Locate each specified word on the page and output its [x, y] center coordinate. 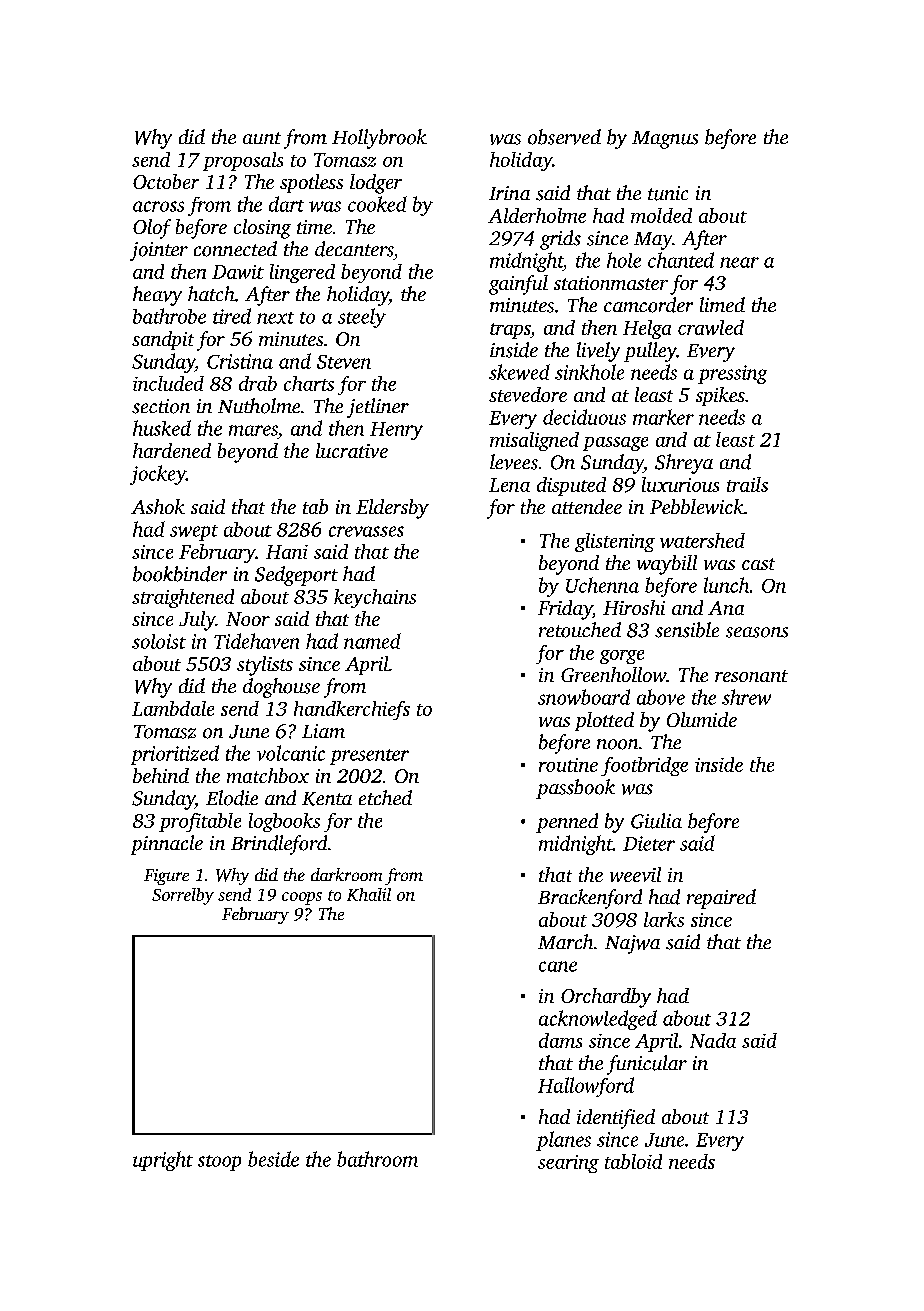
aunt [262, 138]
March [565, 941]
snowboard [584, 697]
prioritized [175, 755]
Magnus [665, 140]
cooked [377, 204]
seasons [757, 632]
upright [163, 1161]
